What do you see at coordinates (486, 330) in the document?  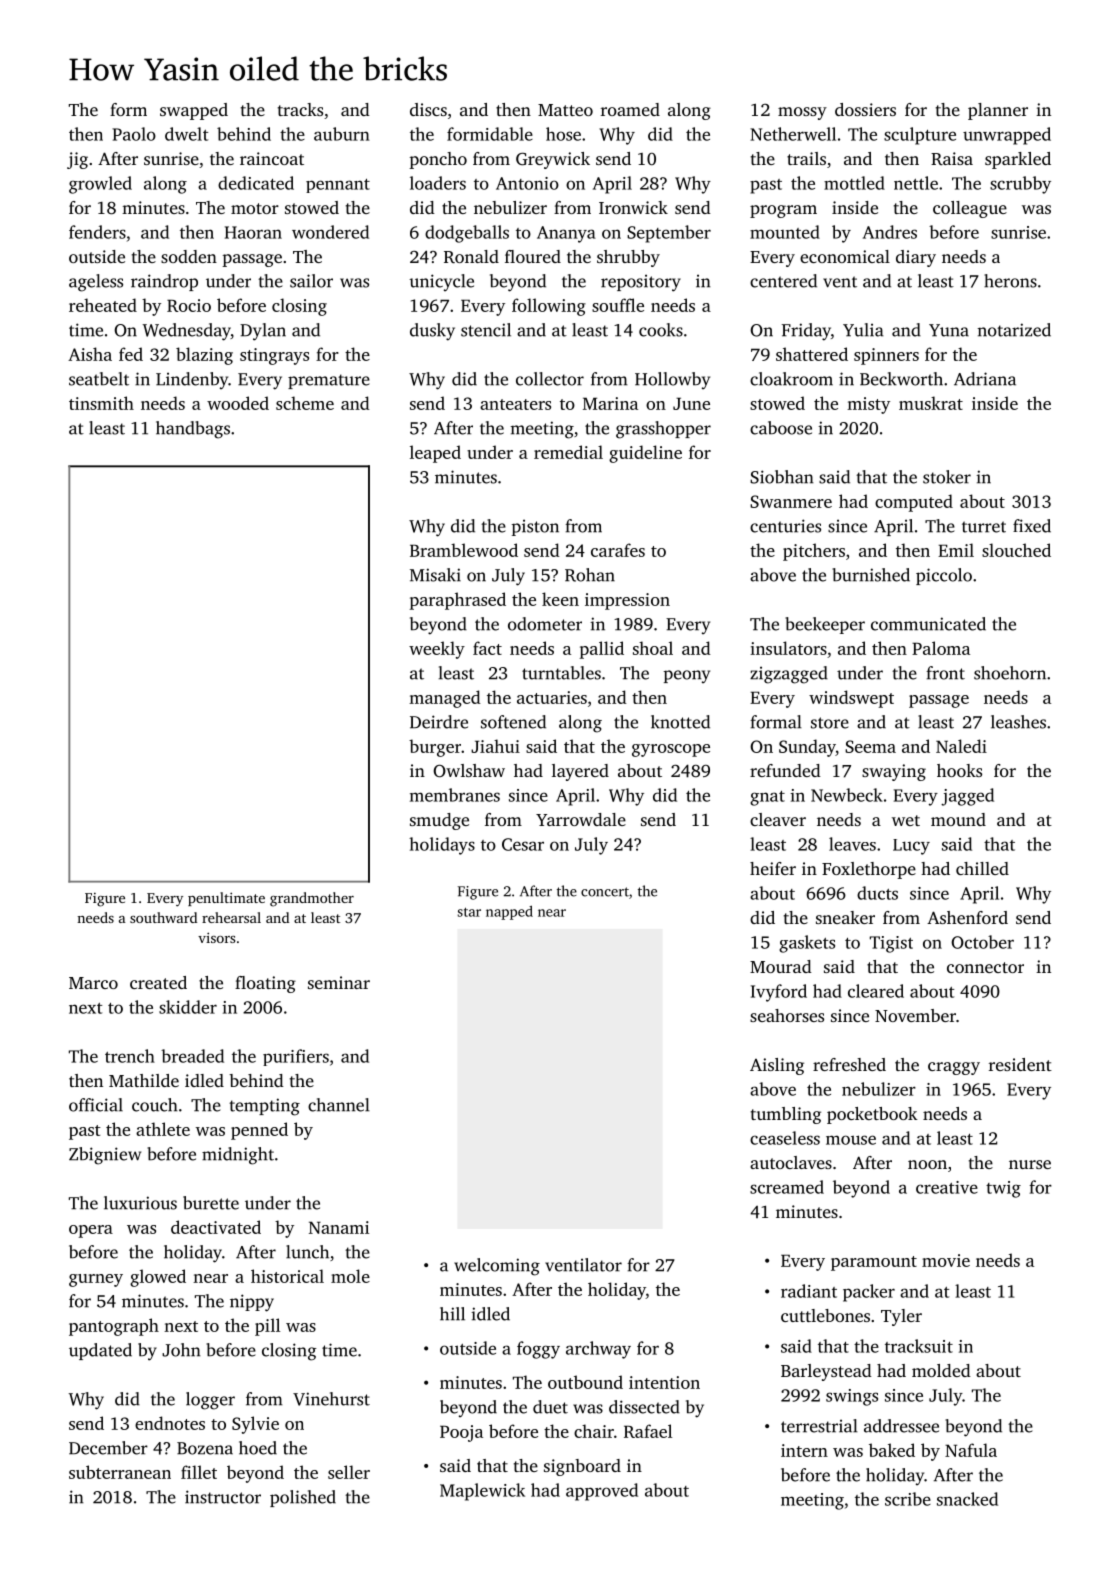 I see `stencil` at bounding box center [486, 330].
